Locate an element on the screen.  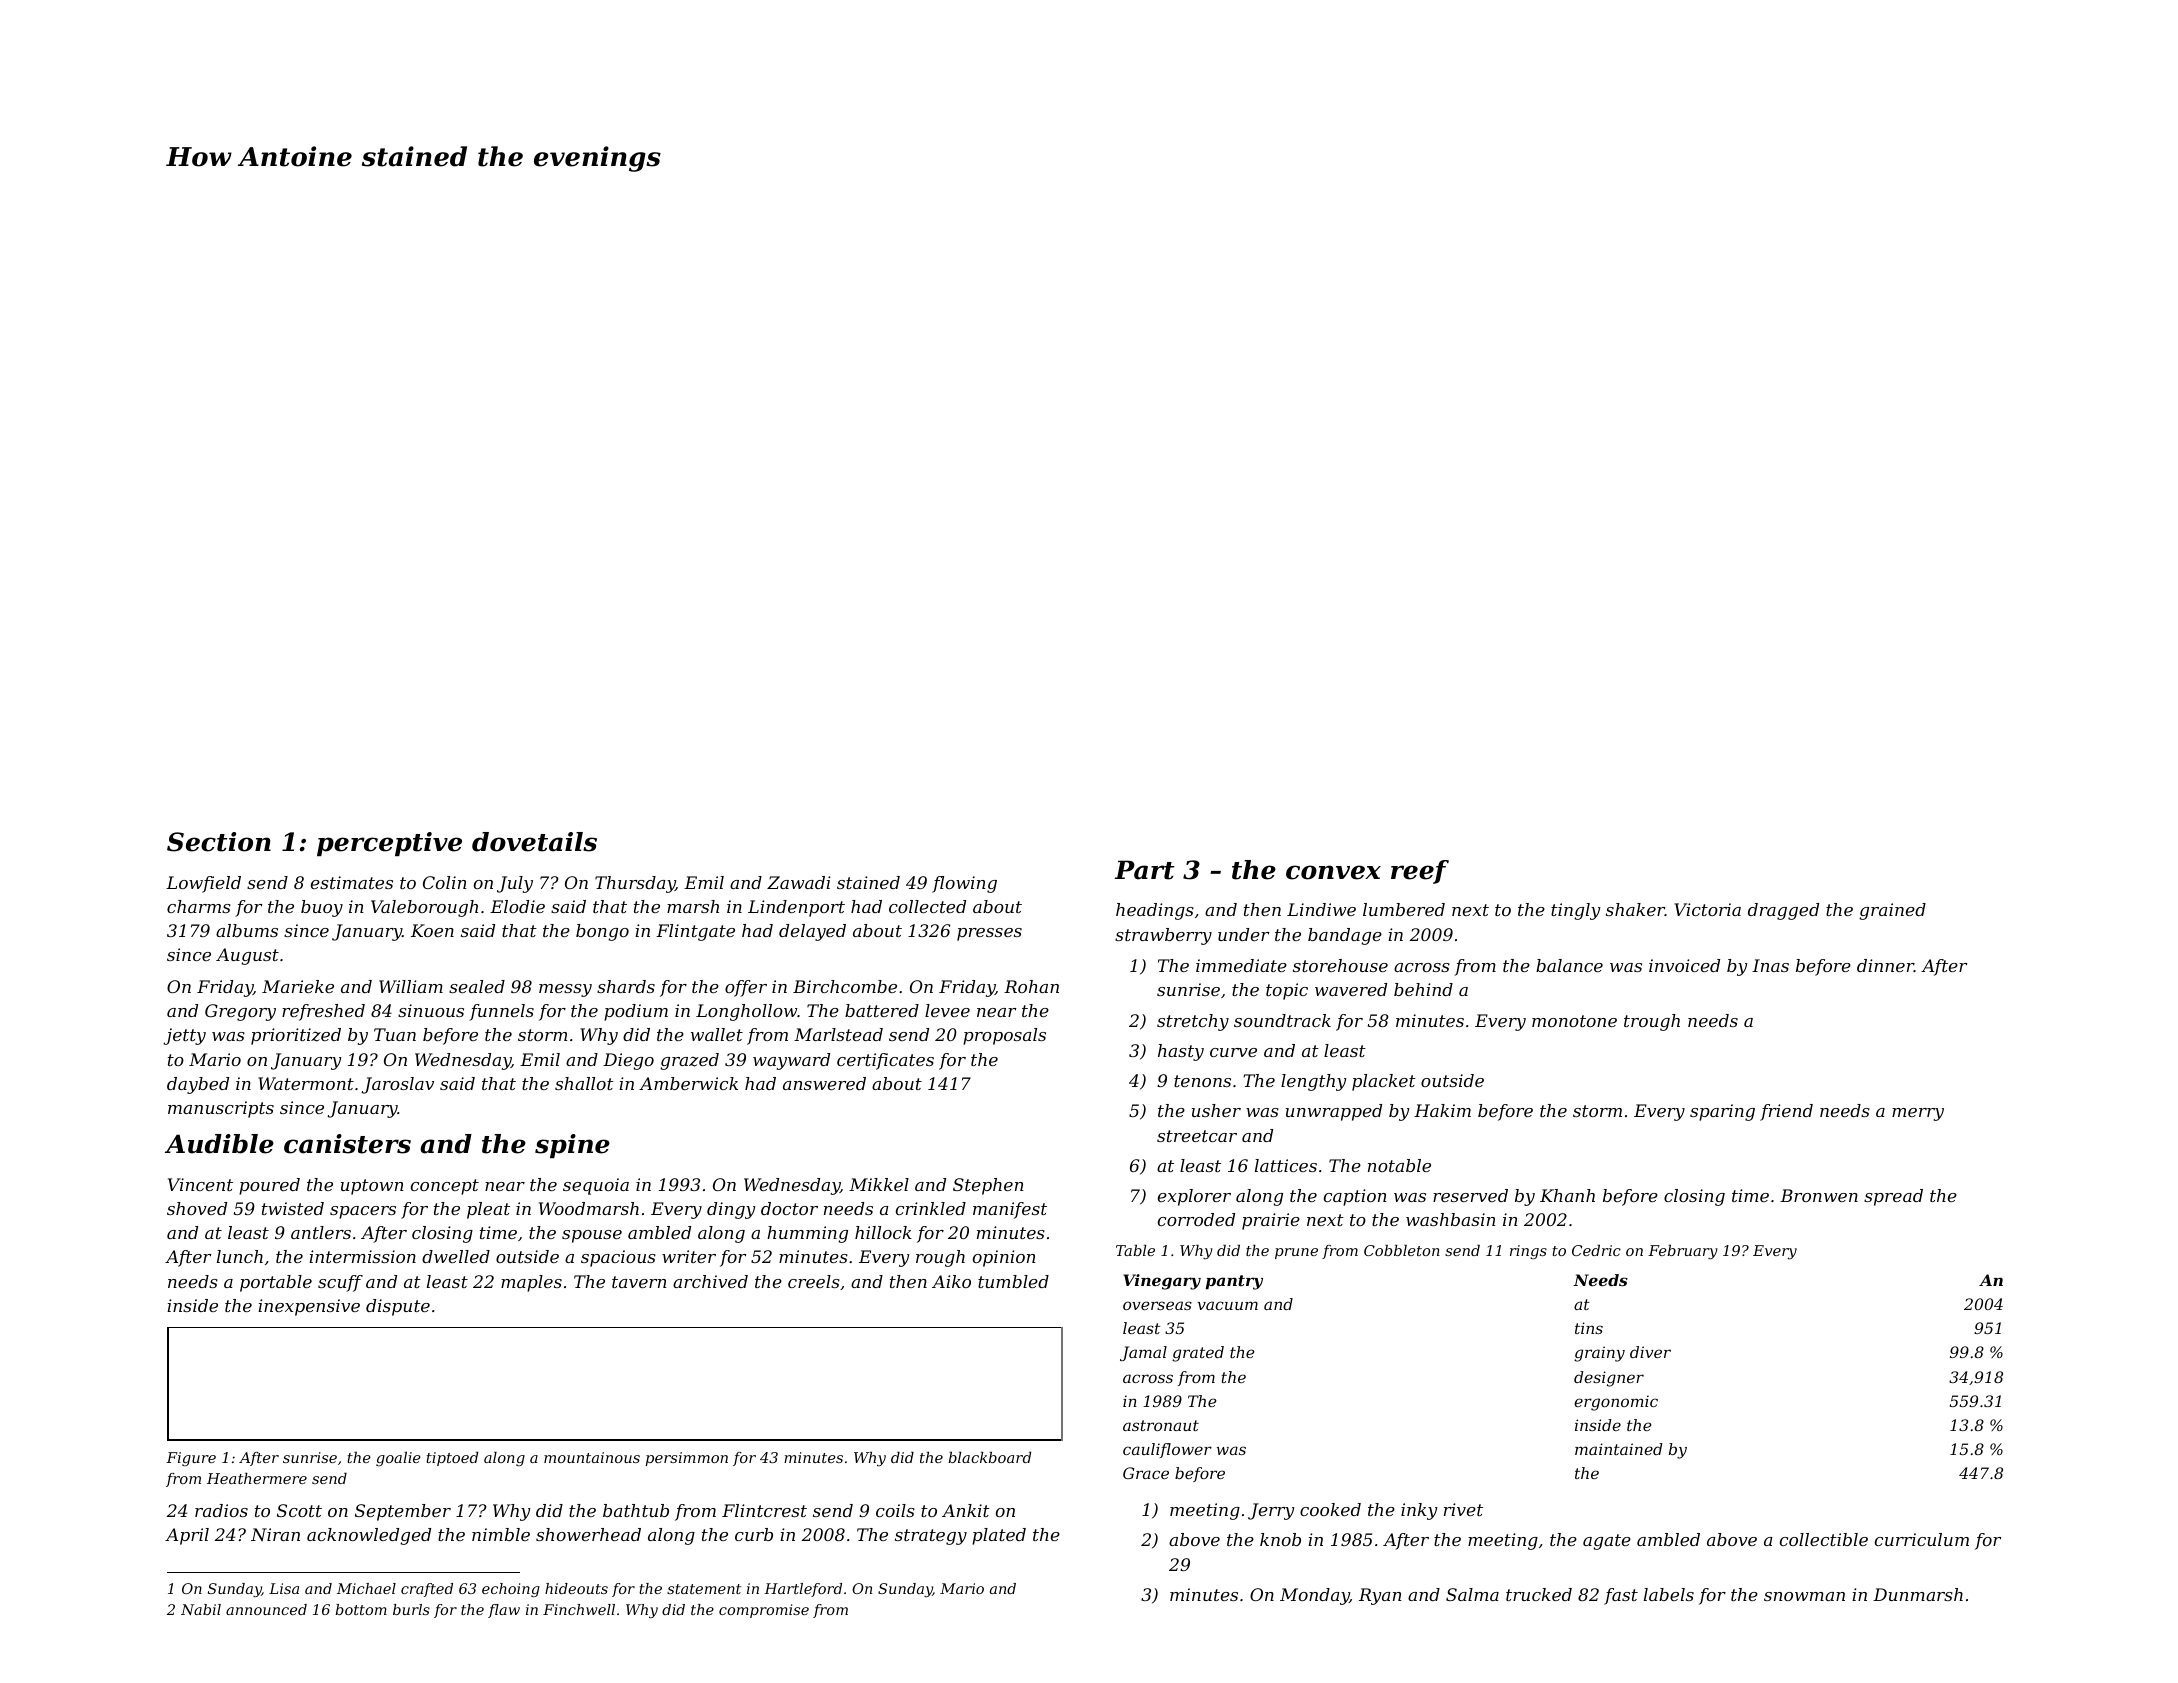
showerhead is located at coordinates (588, 1534).
